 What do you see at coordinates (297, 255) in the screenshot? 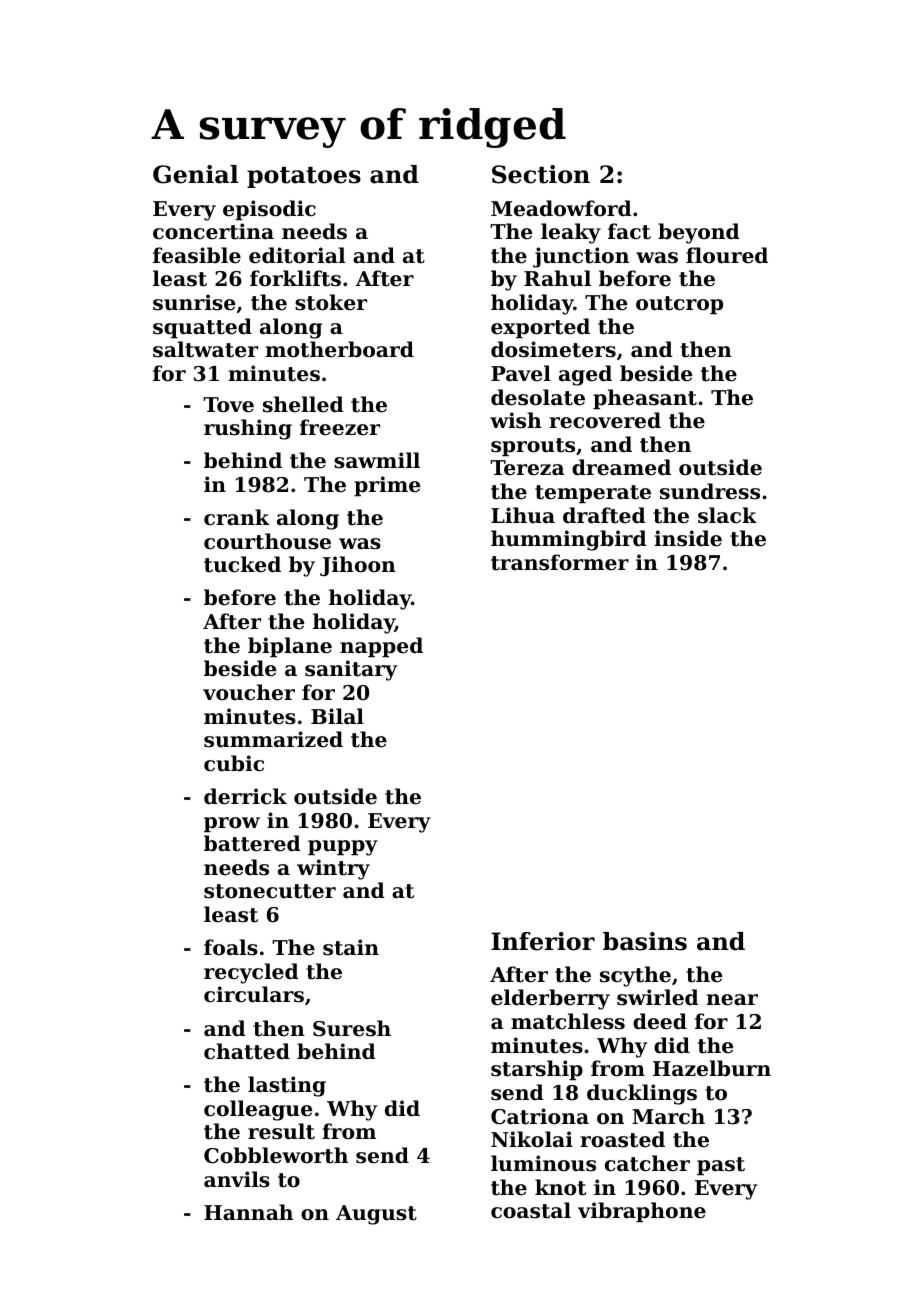
I see `editorial` at bounding box center [297, 255].
